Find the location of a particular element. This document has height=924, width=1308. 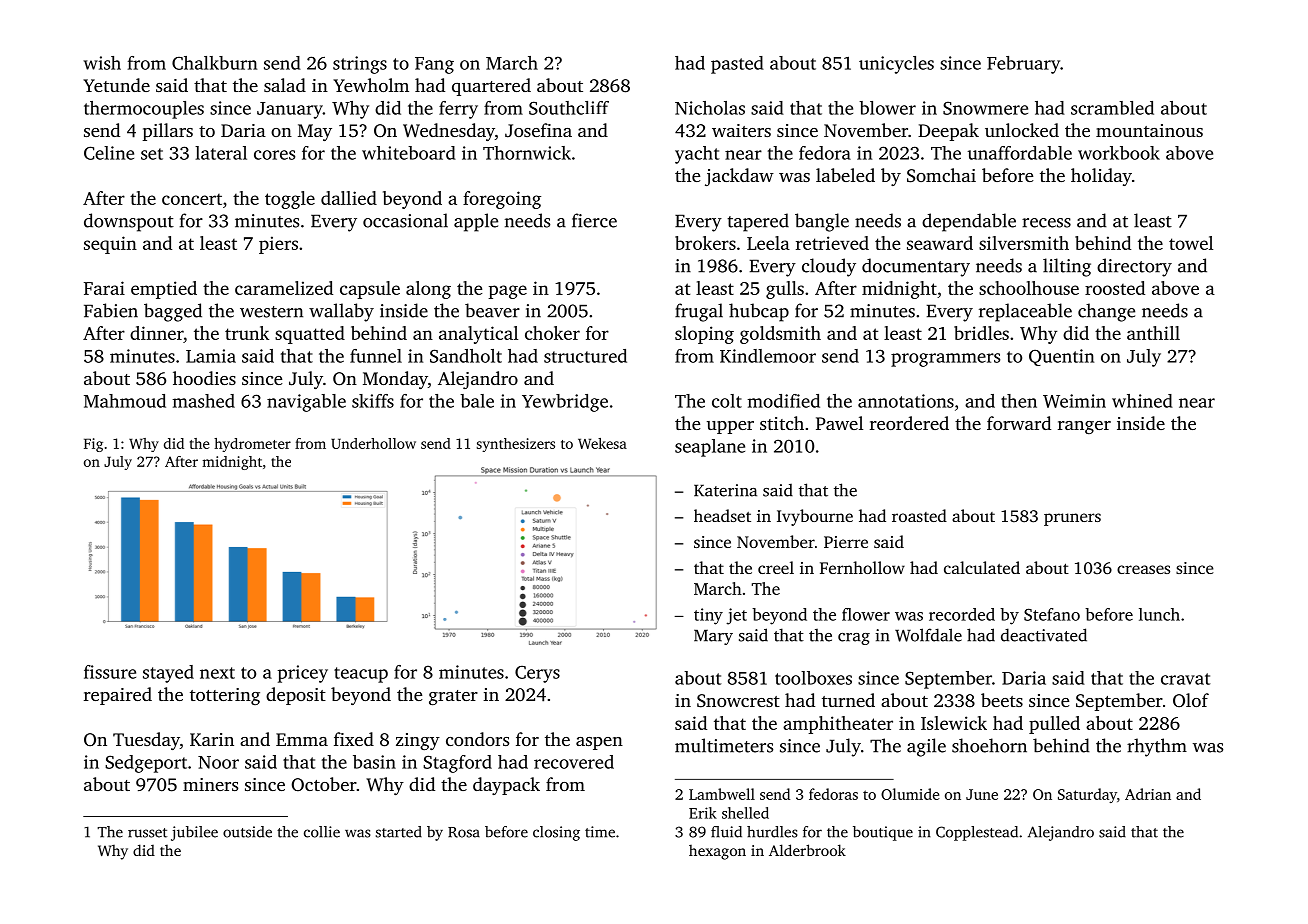

Chalkburn is located at coordinates (214, 63).
